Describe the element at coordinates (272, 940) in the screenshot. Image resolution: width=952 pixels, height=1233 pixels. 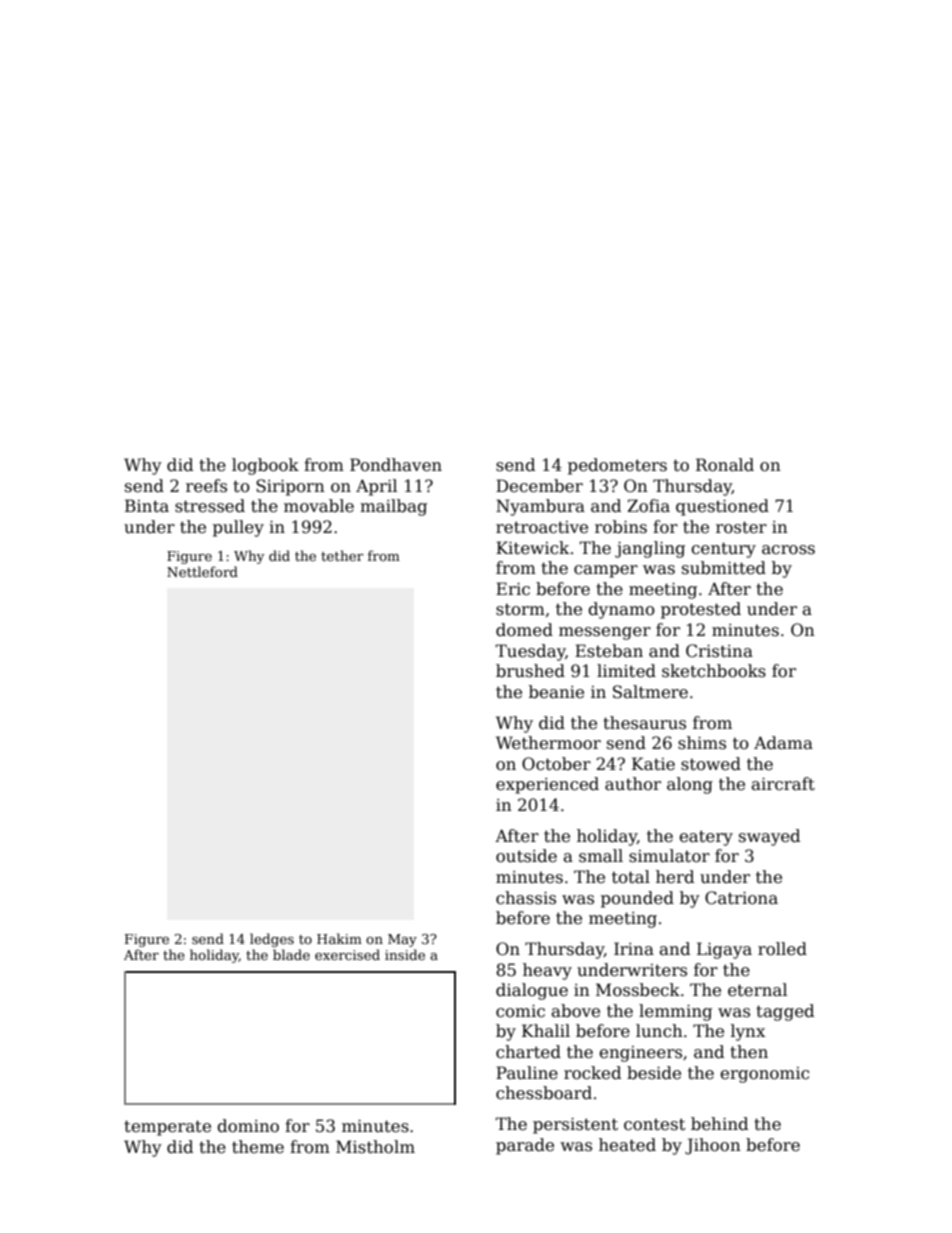
I see `ledges` at that location.
